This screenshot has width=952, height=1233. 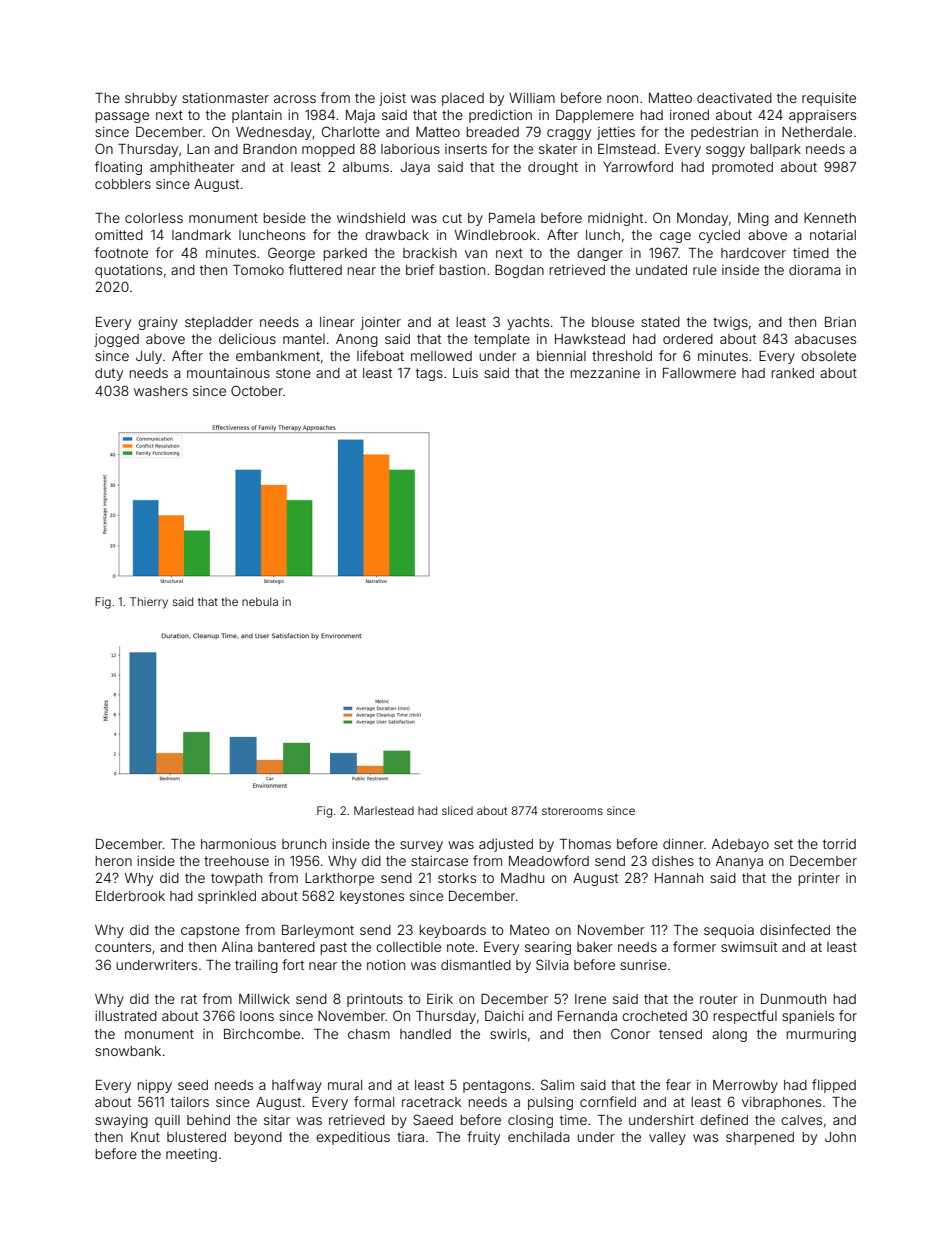 What do you see at coordinates (699, 373) in the screenshot?
I see `Fallowmere` at bounding box center [699, 373].
